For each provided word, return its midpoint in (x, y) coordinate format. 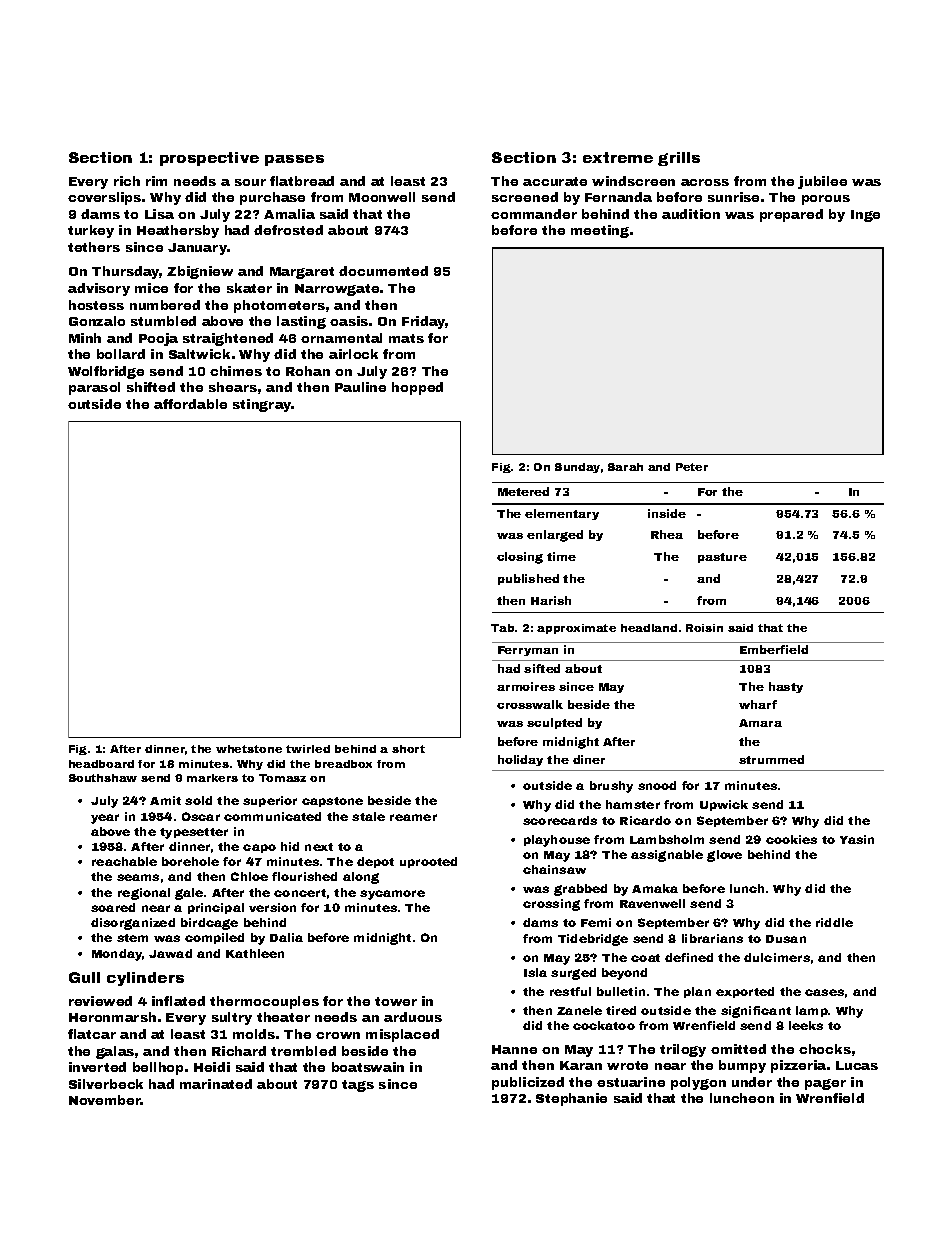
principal (216, 908)
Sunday (577, 468)
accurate (555, 181)
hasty (786, 687)
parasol (94, 388)
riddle (834, 922)
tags (358, 1086)
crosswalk (530, 704)
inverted (97, 1067)
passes (294, 160)
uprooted (428, 862)
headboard (101, 764)
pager (825, 1084)
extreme (618, 157)
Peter (692, 467)
